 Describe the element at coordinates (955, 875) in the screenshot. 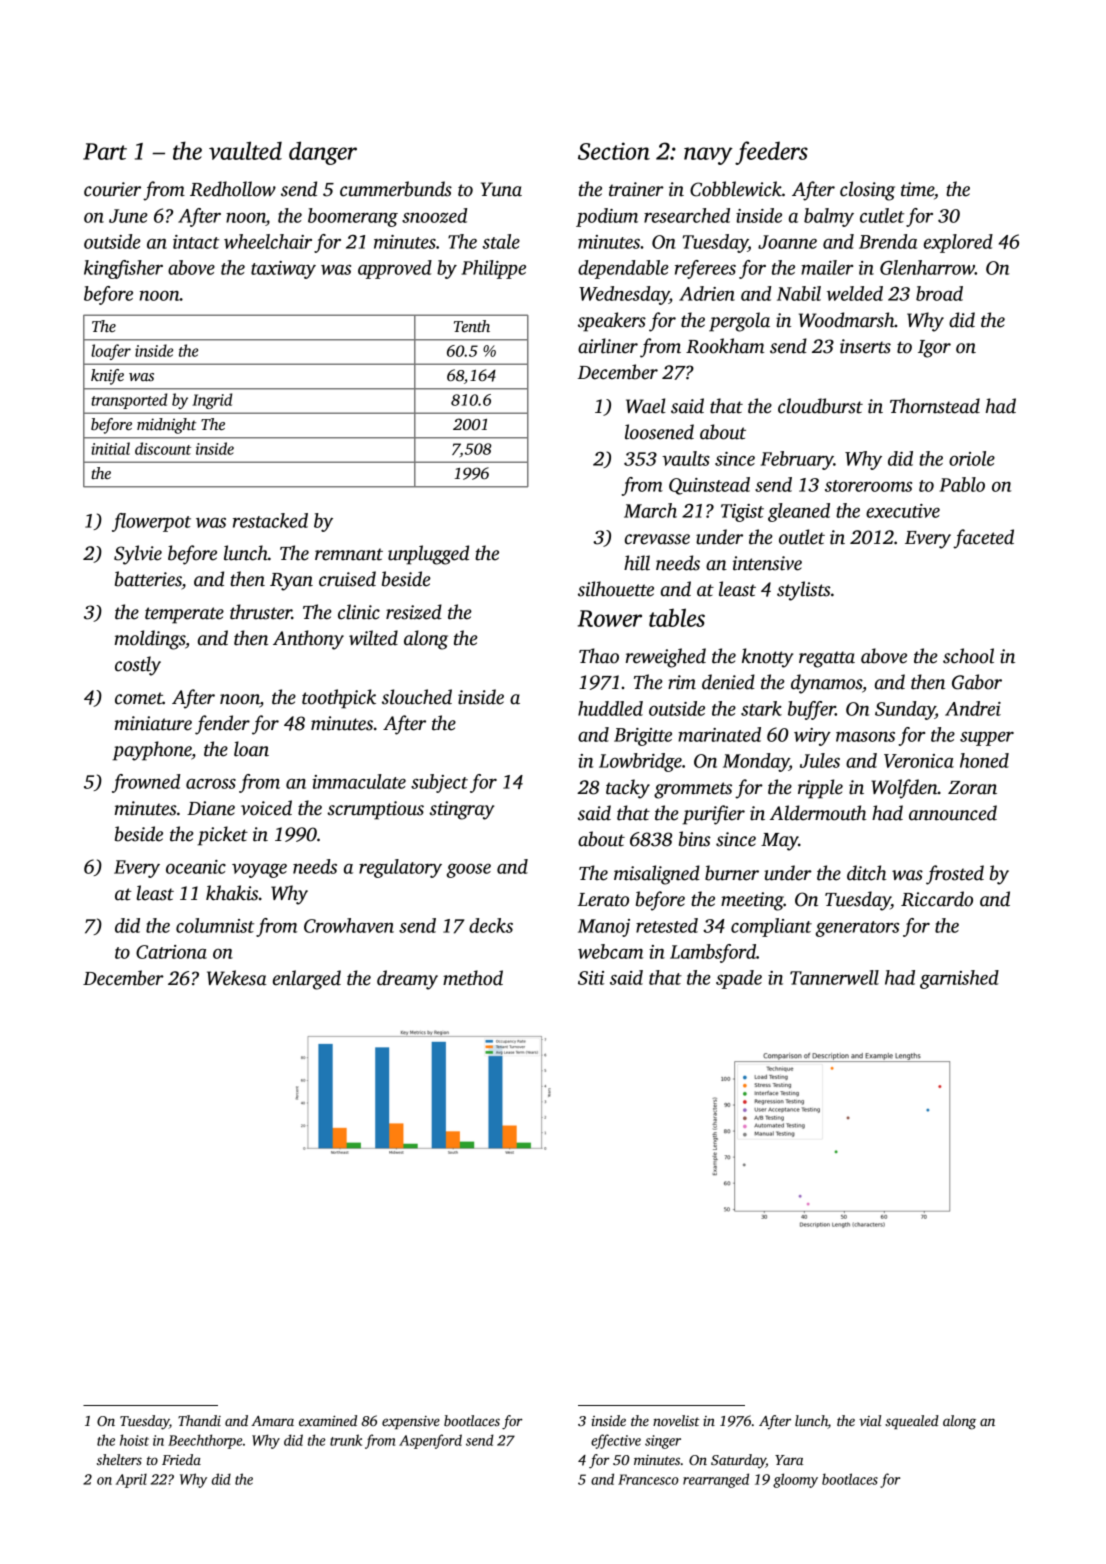

I see `frosted` at that location.
